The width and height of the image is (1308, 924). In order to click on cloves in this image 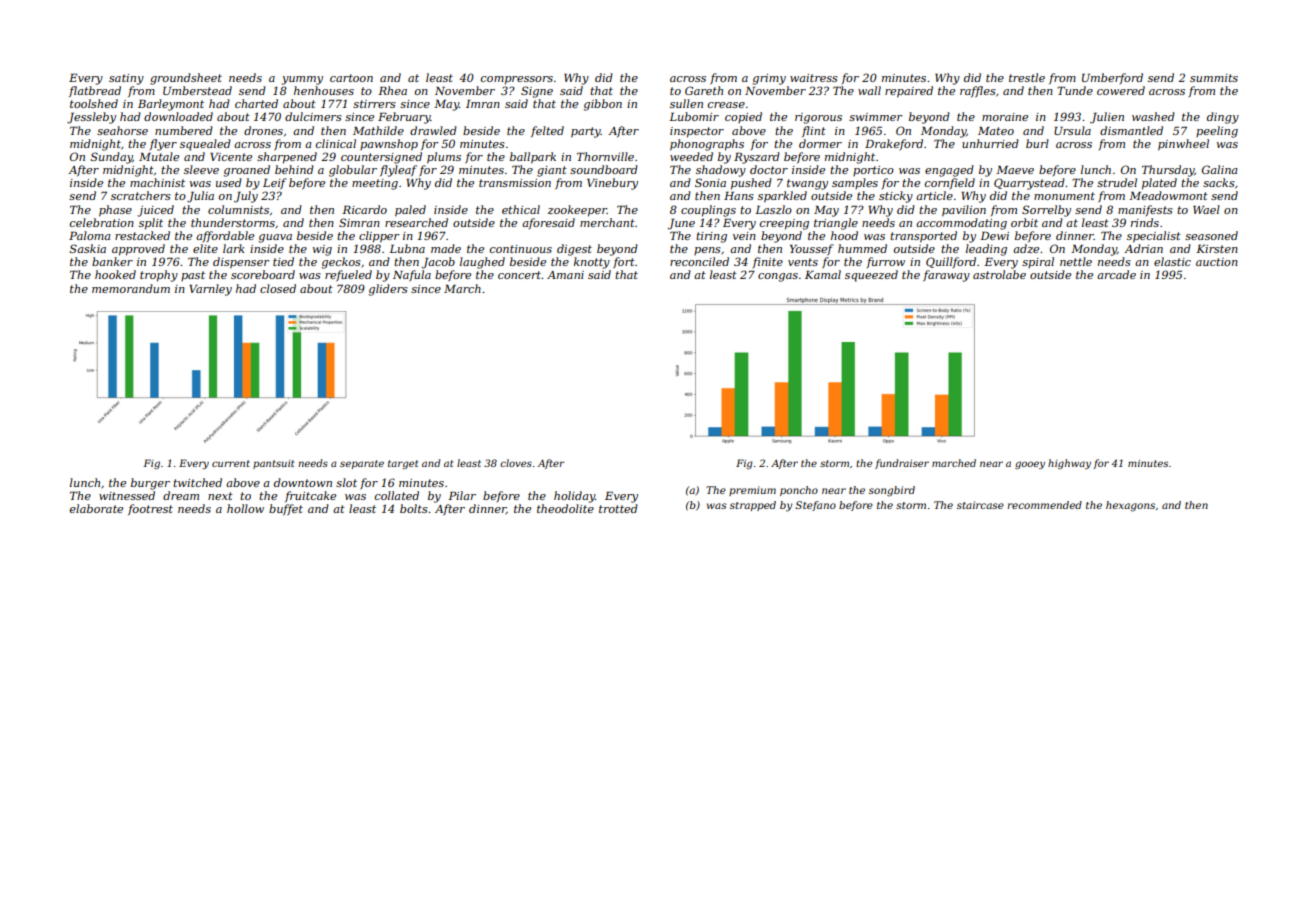, I will do `click(516, 463)`.
